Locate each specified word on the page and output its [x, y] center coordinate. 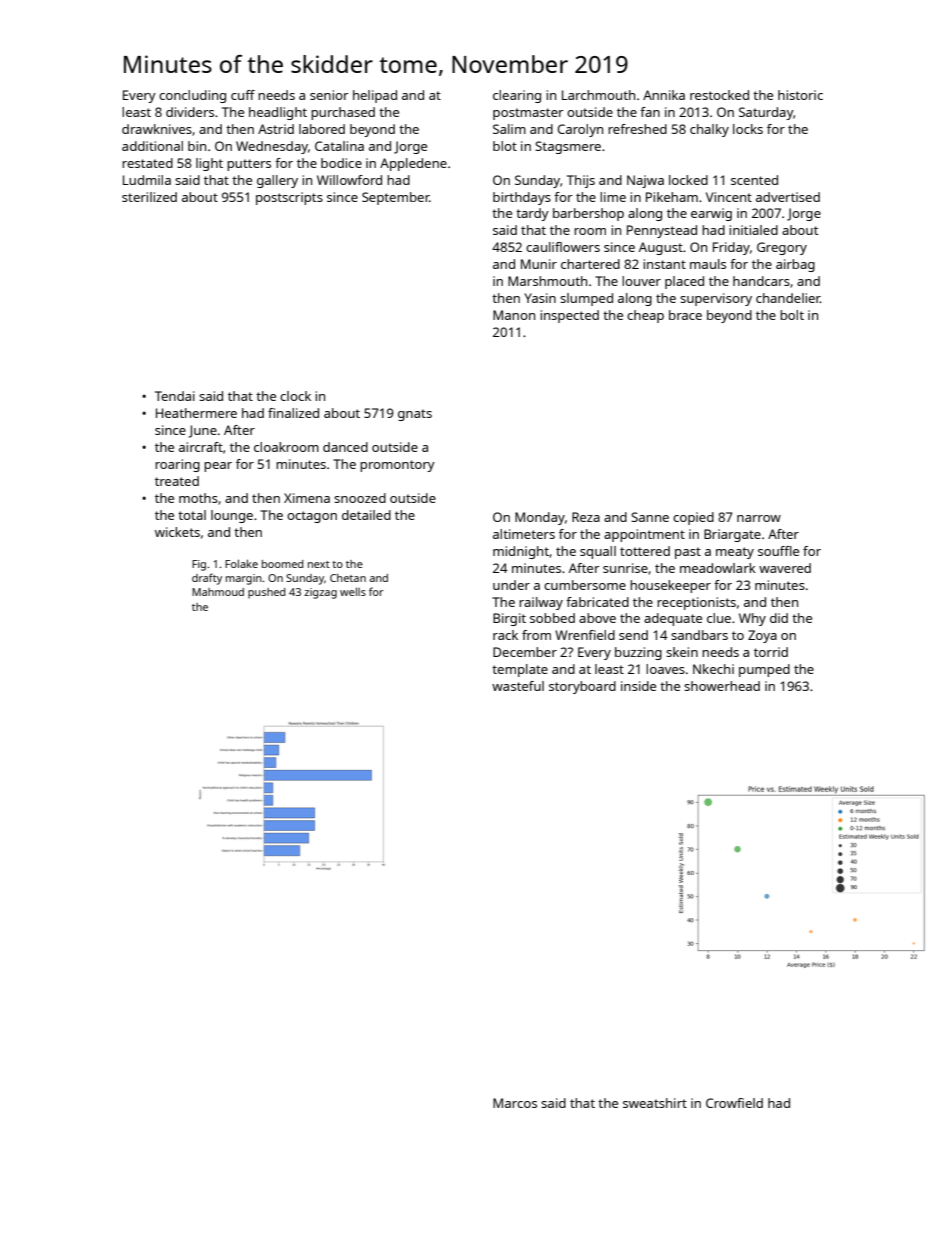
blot [505, 146]
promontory [397, 466]
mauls [708, 264]
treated [177, 481]
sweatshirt [655, 1103]
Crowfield [734, 1103]
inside [638, 686]
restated [147, 163]
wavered [785, 568]
